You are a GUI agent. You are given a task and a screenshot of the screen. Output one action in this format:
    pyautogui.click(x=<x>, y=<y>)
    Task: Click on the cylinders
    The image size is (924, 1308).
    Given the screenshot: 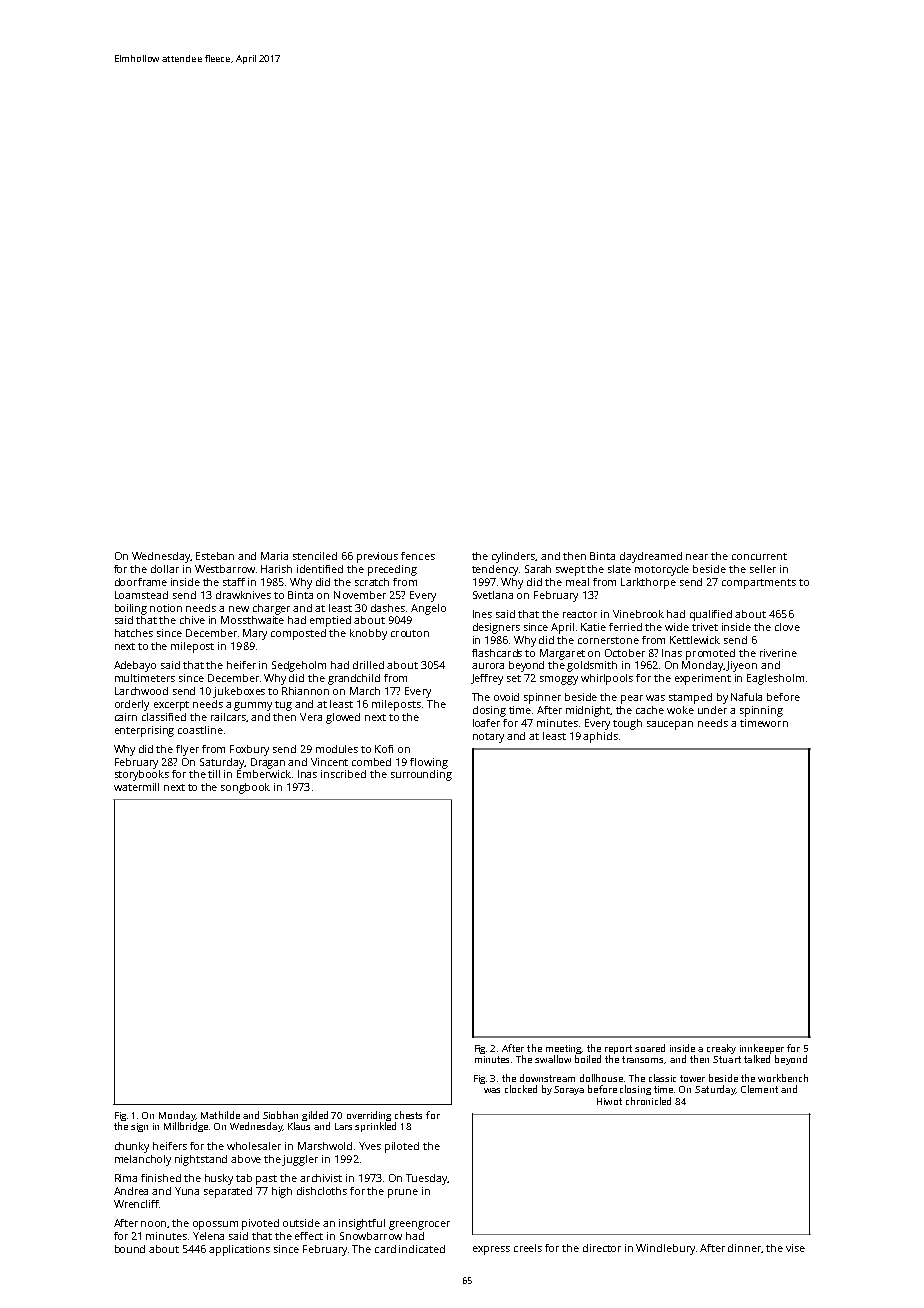 What is the action you would take?
    pyautogui.click(x=514, y=557)
